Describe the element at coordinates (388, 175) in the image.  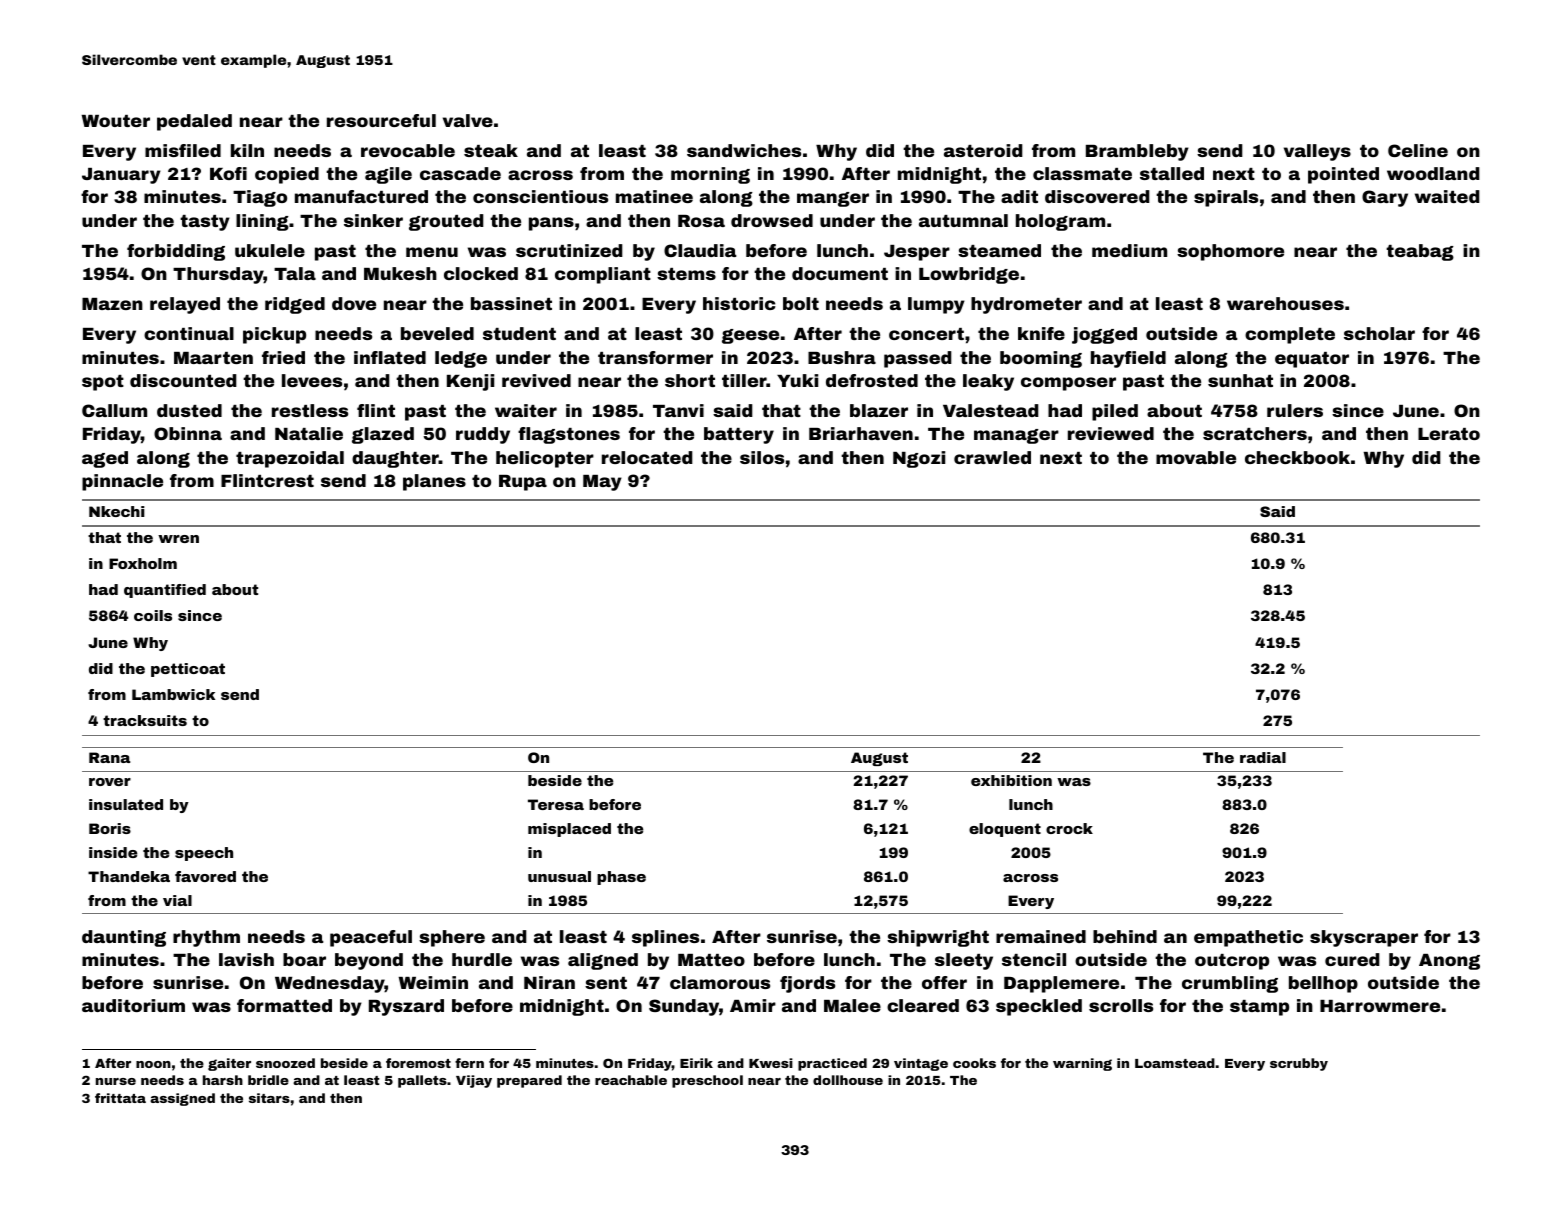
I see `agile` at that location.
